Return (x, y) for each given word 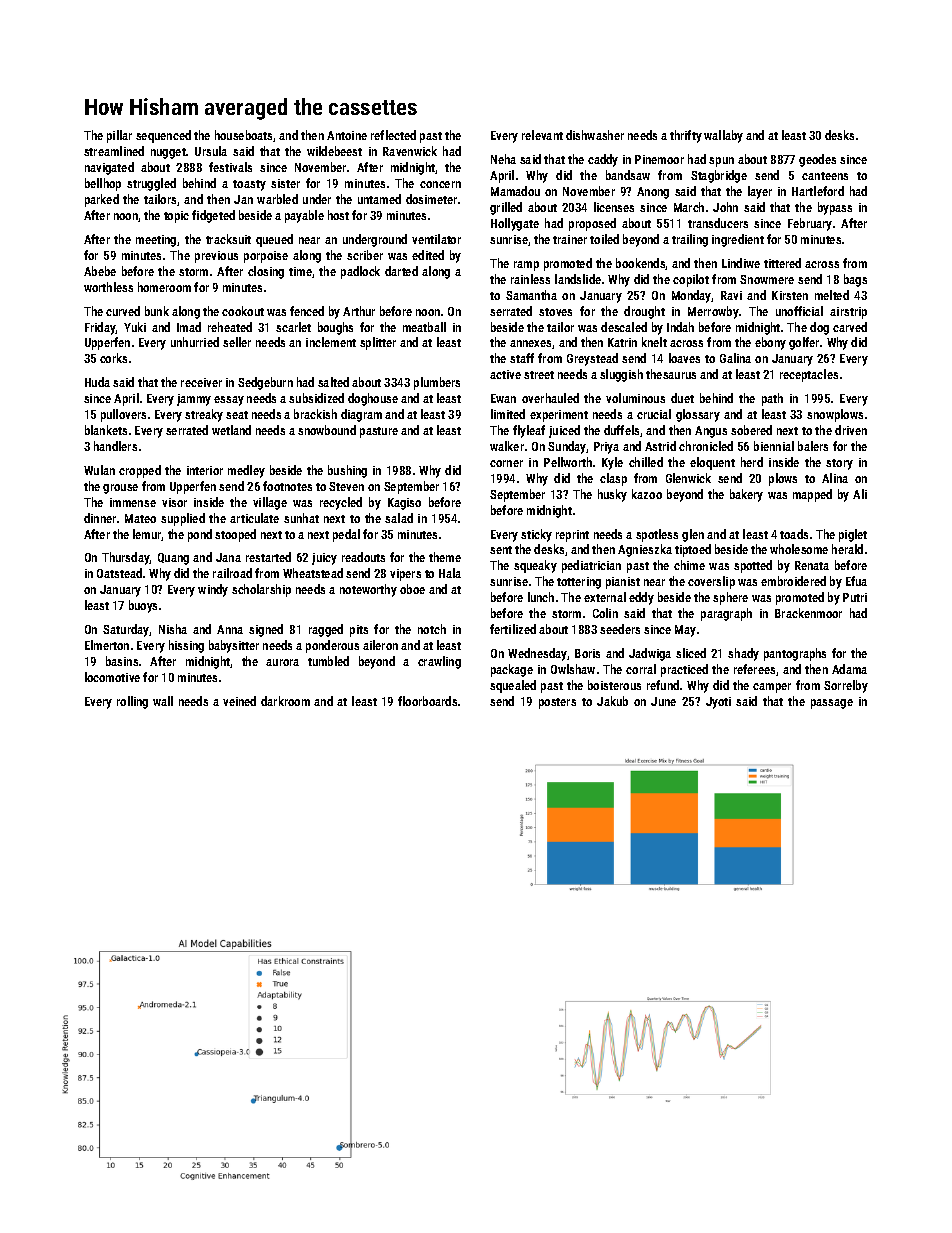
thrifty (686, 136)
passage (832, 704)
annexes (531, 344)
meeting (156, 241)
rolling (132, 702)
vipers (405, 575)
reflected (393, 135)
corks (113, 358)
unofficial (799, 311)
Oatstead (119, 573)
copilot (691, 280)
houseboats (244, 136)
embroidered (793, 581)
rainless (530, 279)
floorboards (427, 701)
